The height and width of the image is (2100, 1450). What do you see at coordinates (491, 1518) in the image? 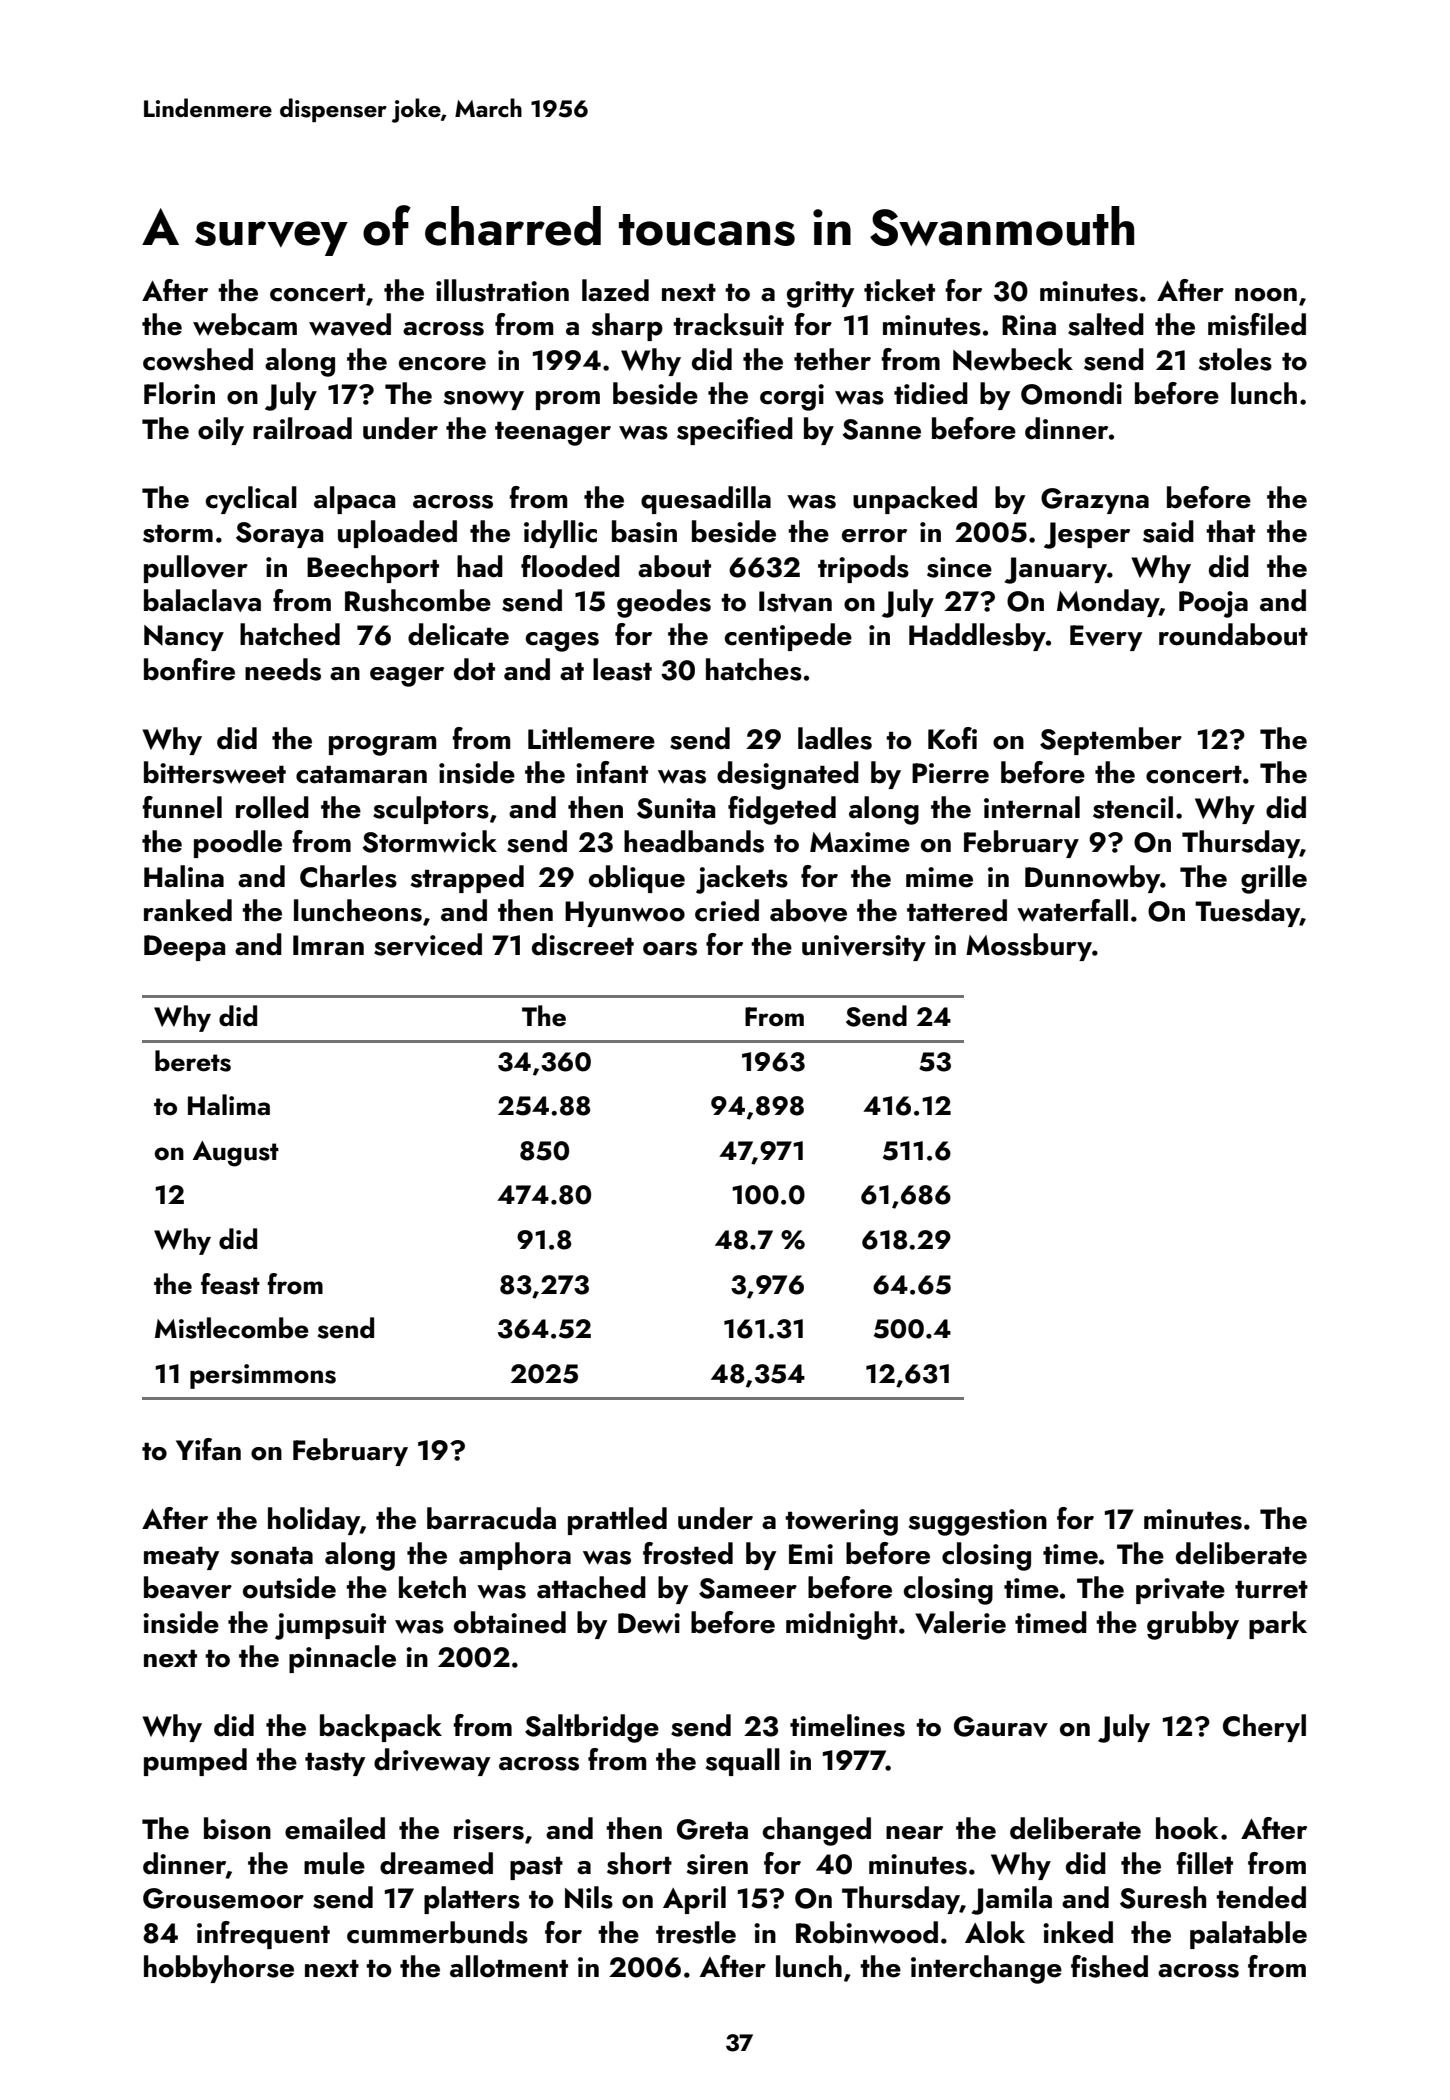
I see `barracuda` at bounding box center [491, 1518].
